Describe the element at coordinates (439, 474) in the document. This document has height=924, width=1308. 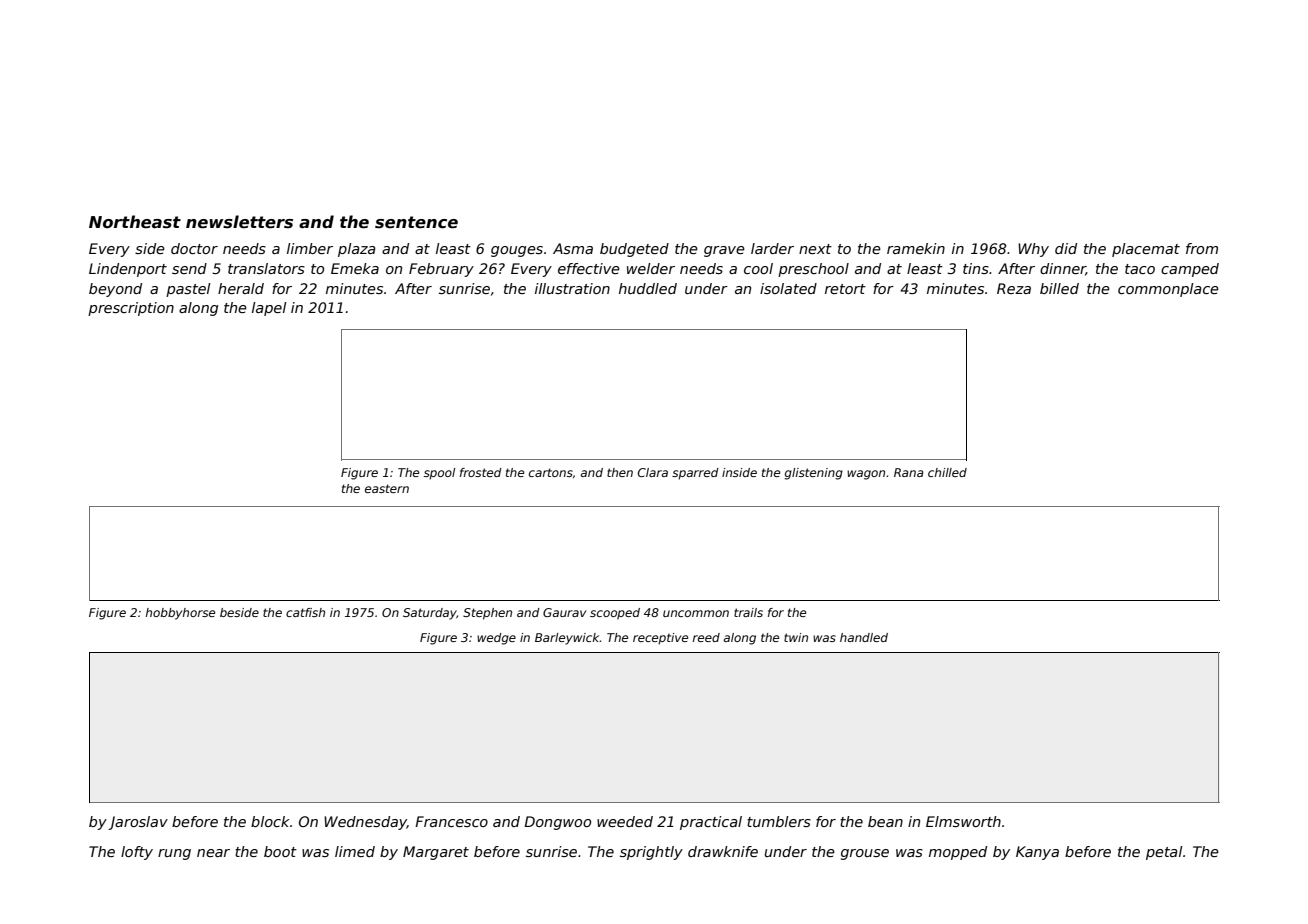
I see `spool` at that location.
